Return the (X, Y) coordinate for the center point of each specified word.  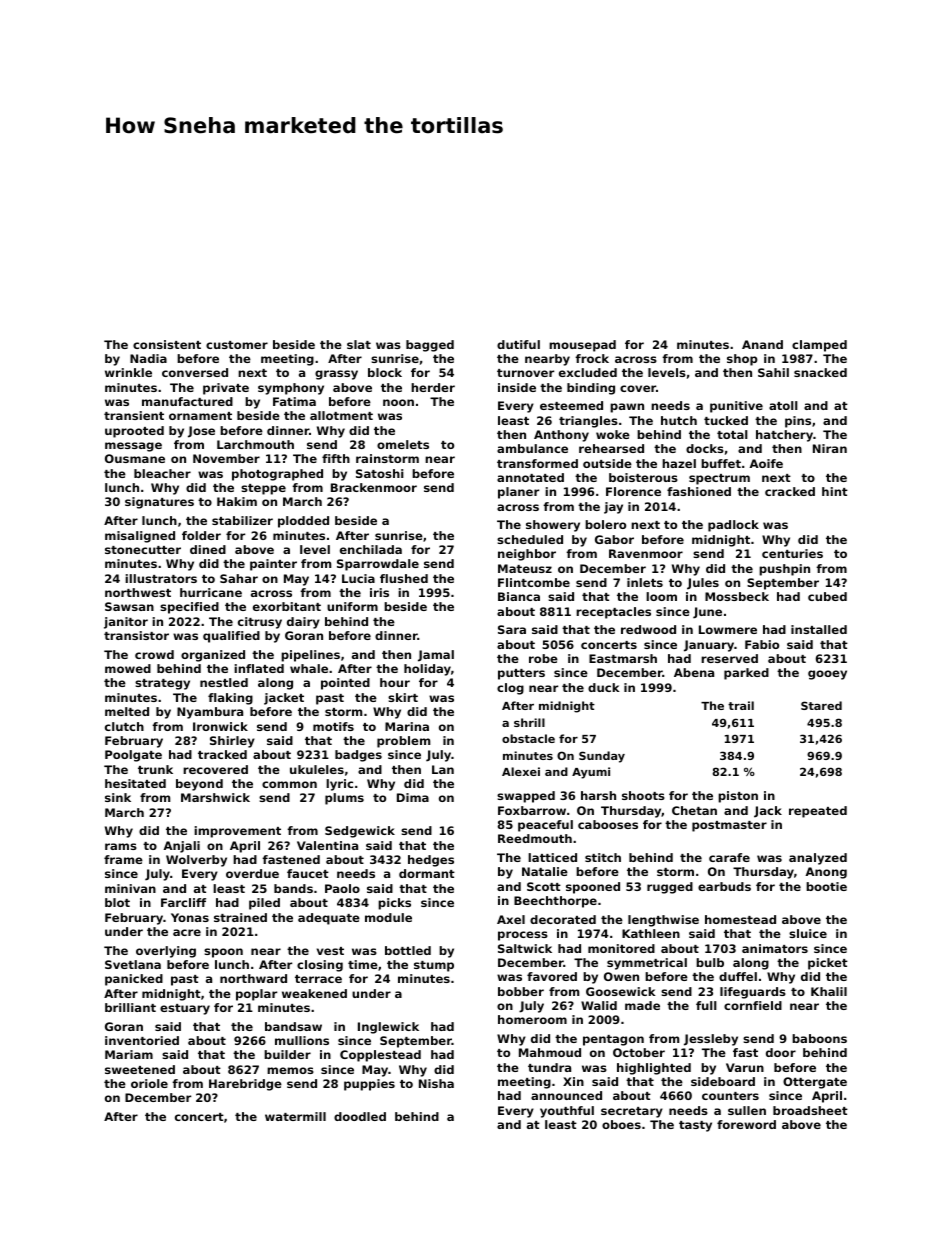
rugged (670, 888)
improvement (237, 832)
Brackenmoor (374, 487)
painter (273, 565)
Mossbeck (737, 596)
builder (287, 1054)
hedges (431, 861)
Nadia (148, 358)
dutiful (518, 344)
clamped (819, 346)
